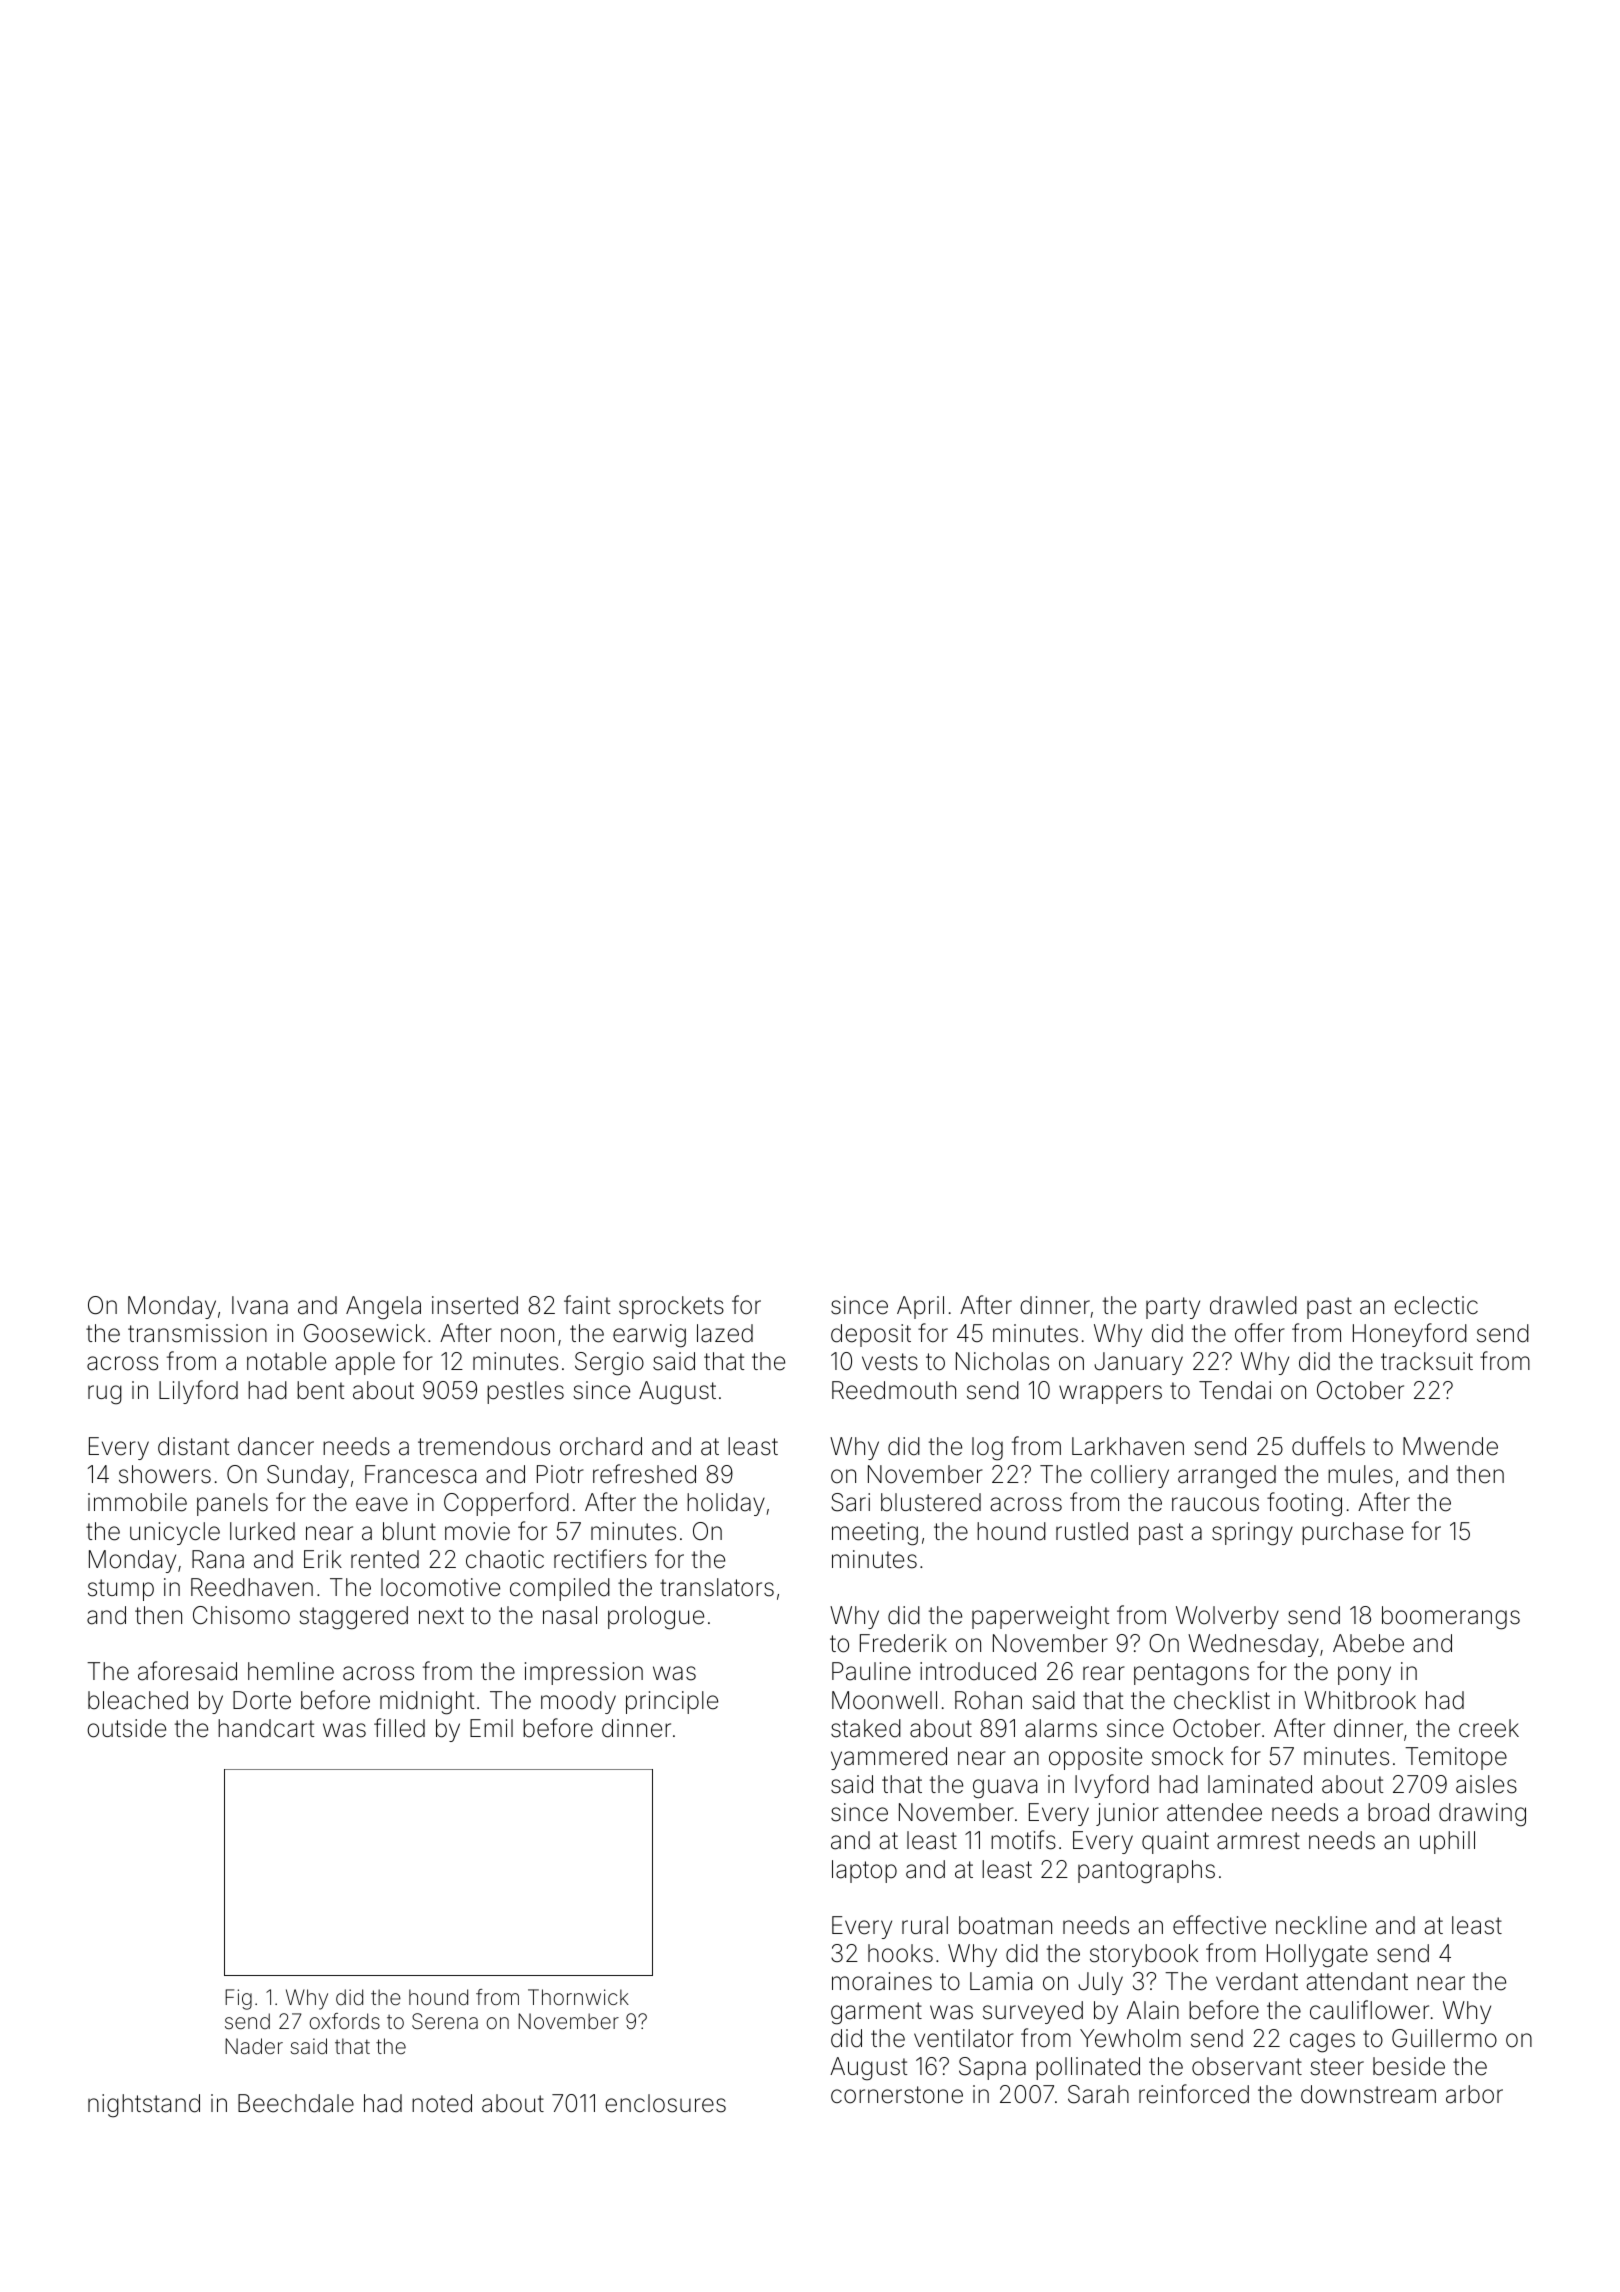 This screenshot has height=2292, width=1620. Describe the element at coordinates (671, 1307) in the screenshot. I see `sprockets` at that location.
